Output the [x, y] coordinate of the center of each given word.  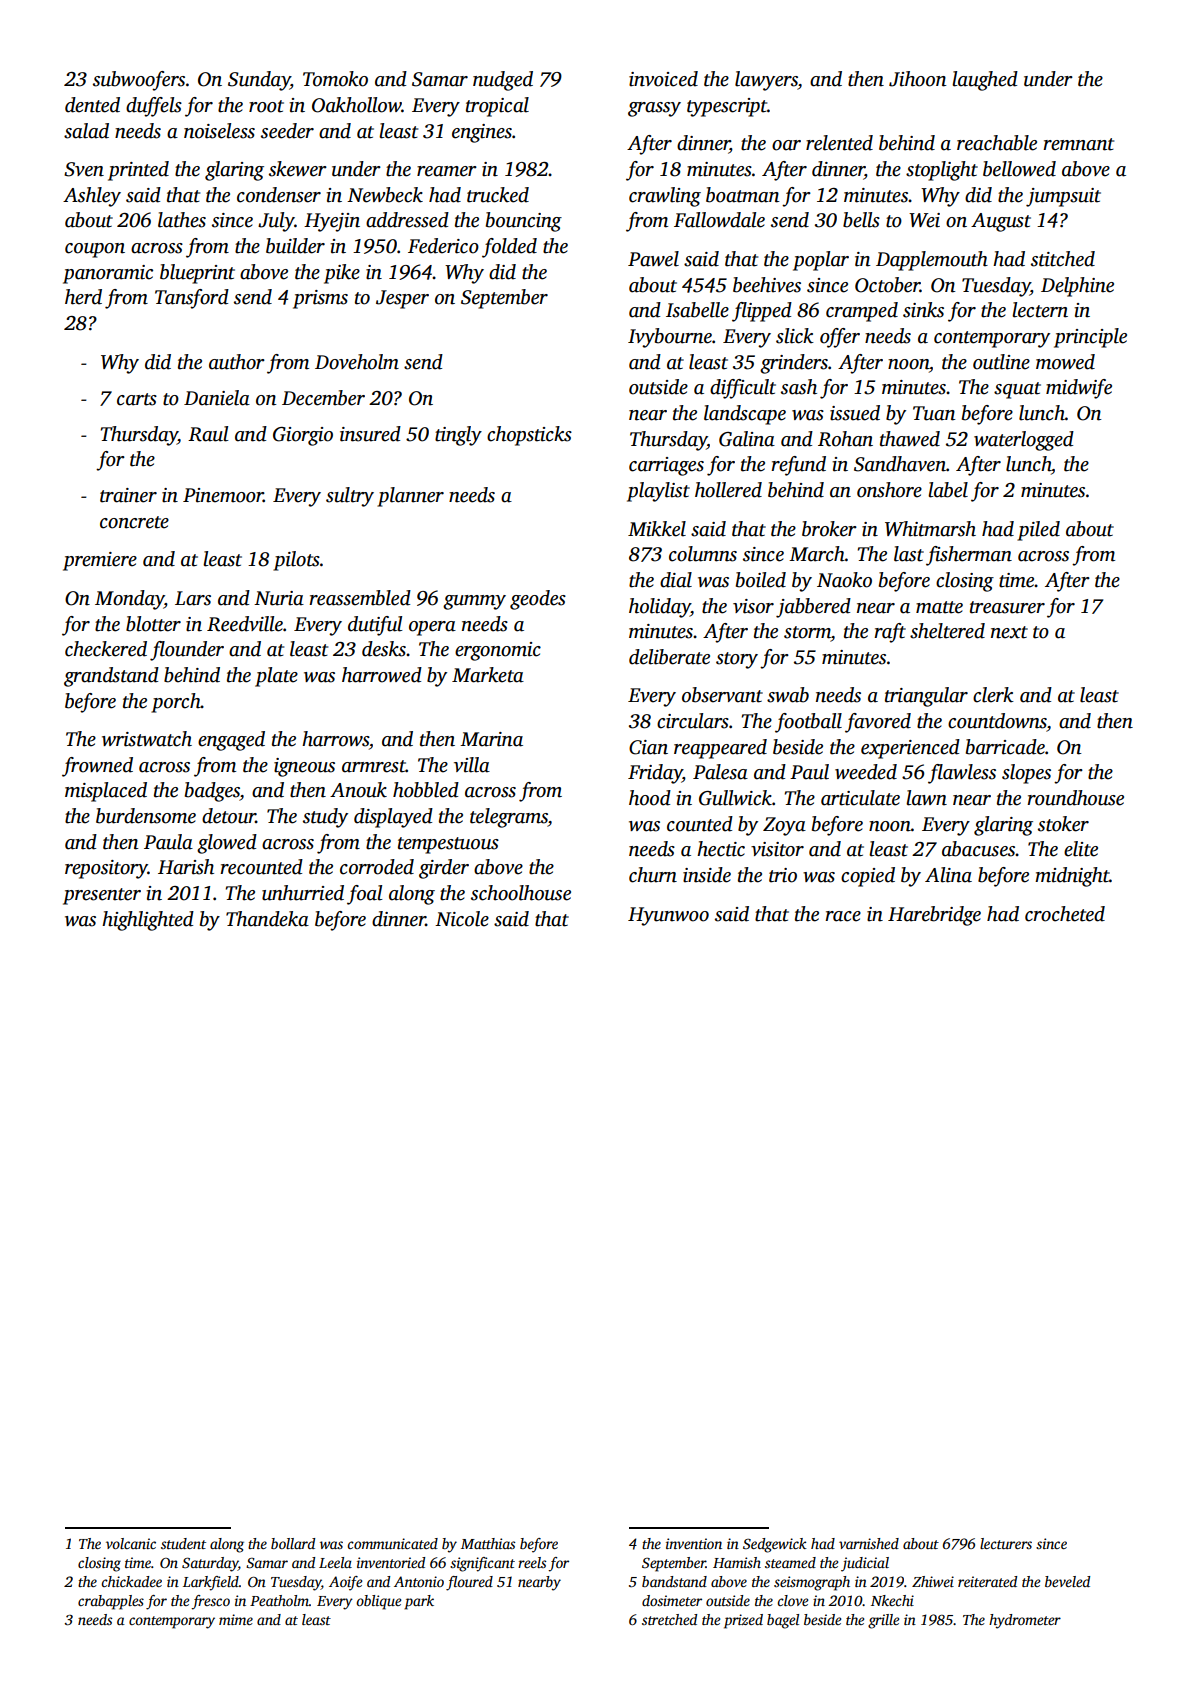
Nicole [462, 919]
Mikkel [657, 529]
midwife [1079, 389]
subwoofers [139, 81]
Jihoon [917, 79]
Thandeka [267, 919]
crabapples [111, 1602]
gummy [474, 602]
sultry [350, 497]
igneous [304, 767]
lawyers [766, 81]
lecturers [1006, 1543]
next [1009, 632]
